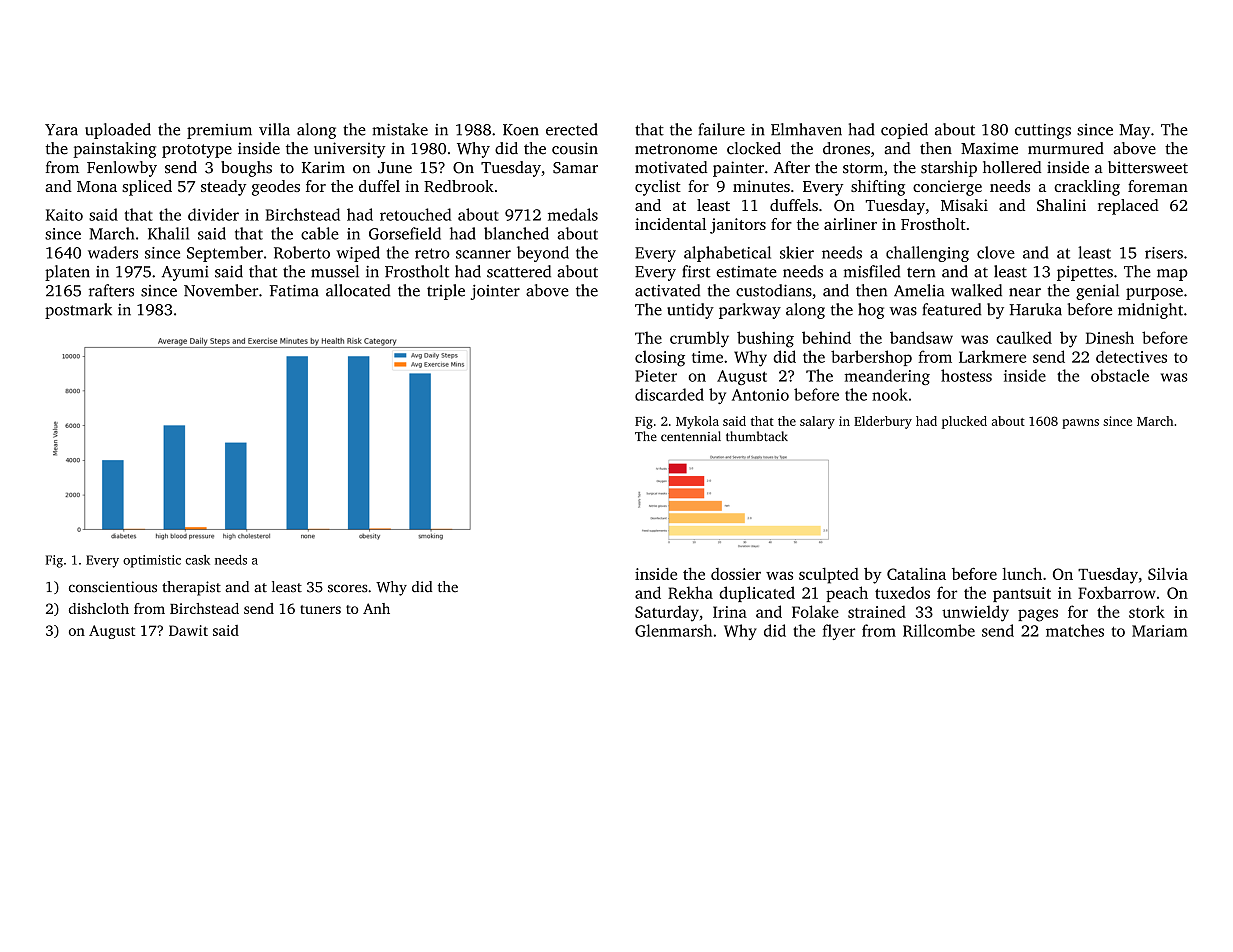 The height and width of the image is (952, 1233). I want to click on Glenmarsh, so click(673, 630).
